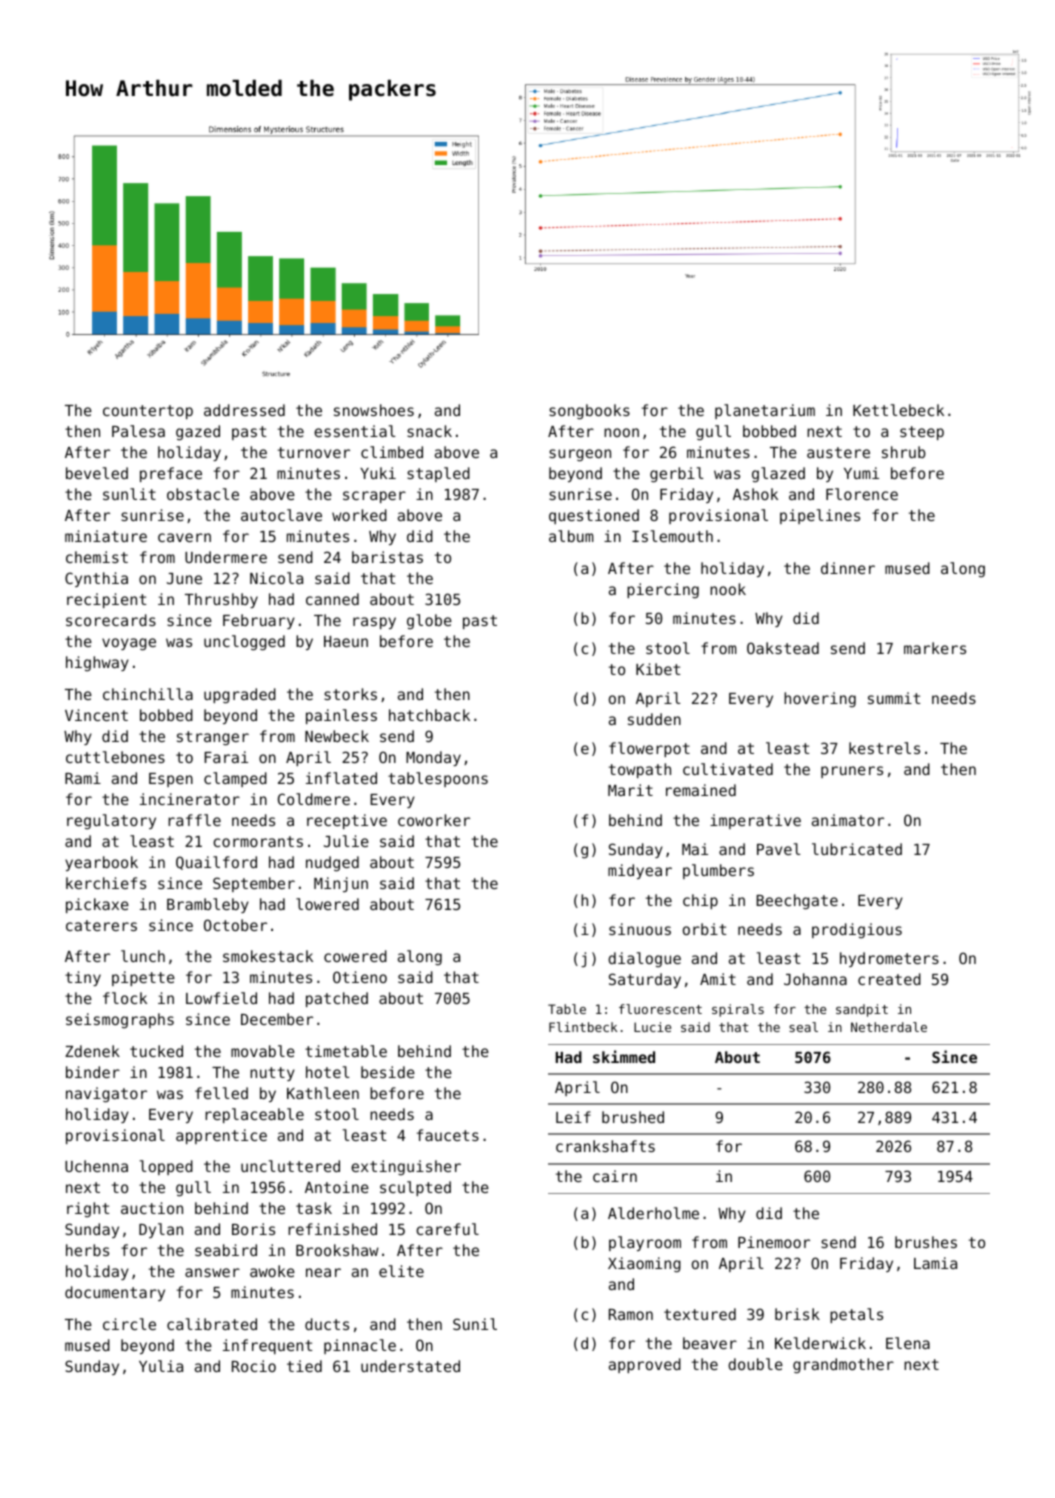 The width and height of the image is (1055, 1498). Describe the element at coordinates (857, 849) in the image. I see `lubricated` at that location.
